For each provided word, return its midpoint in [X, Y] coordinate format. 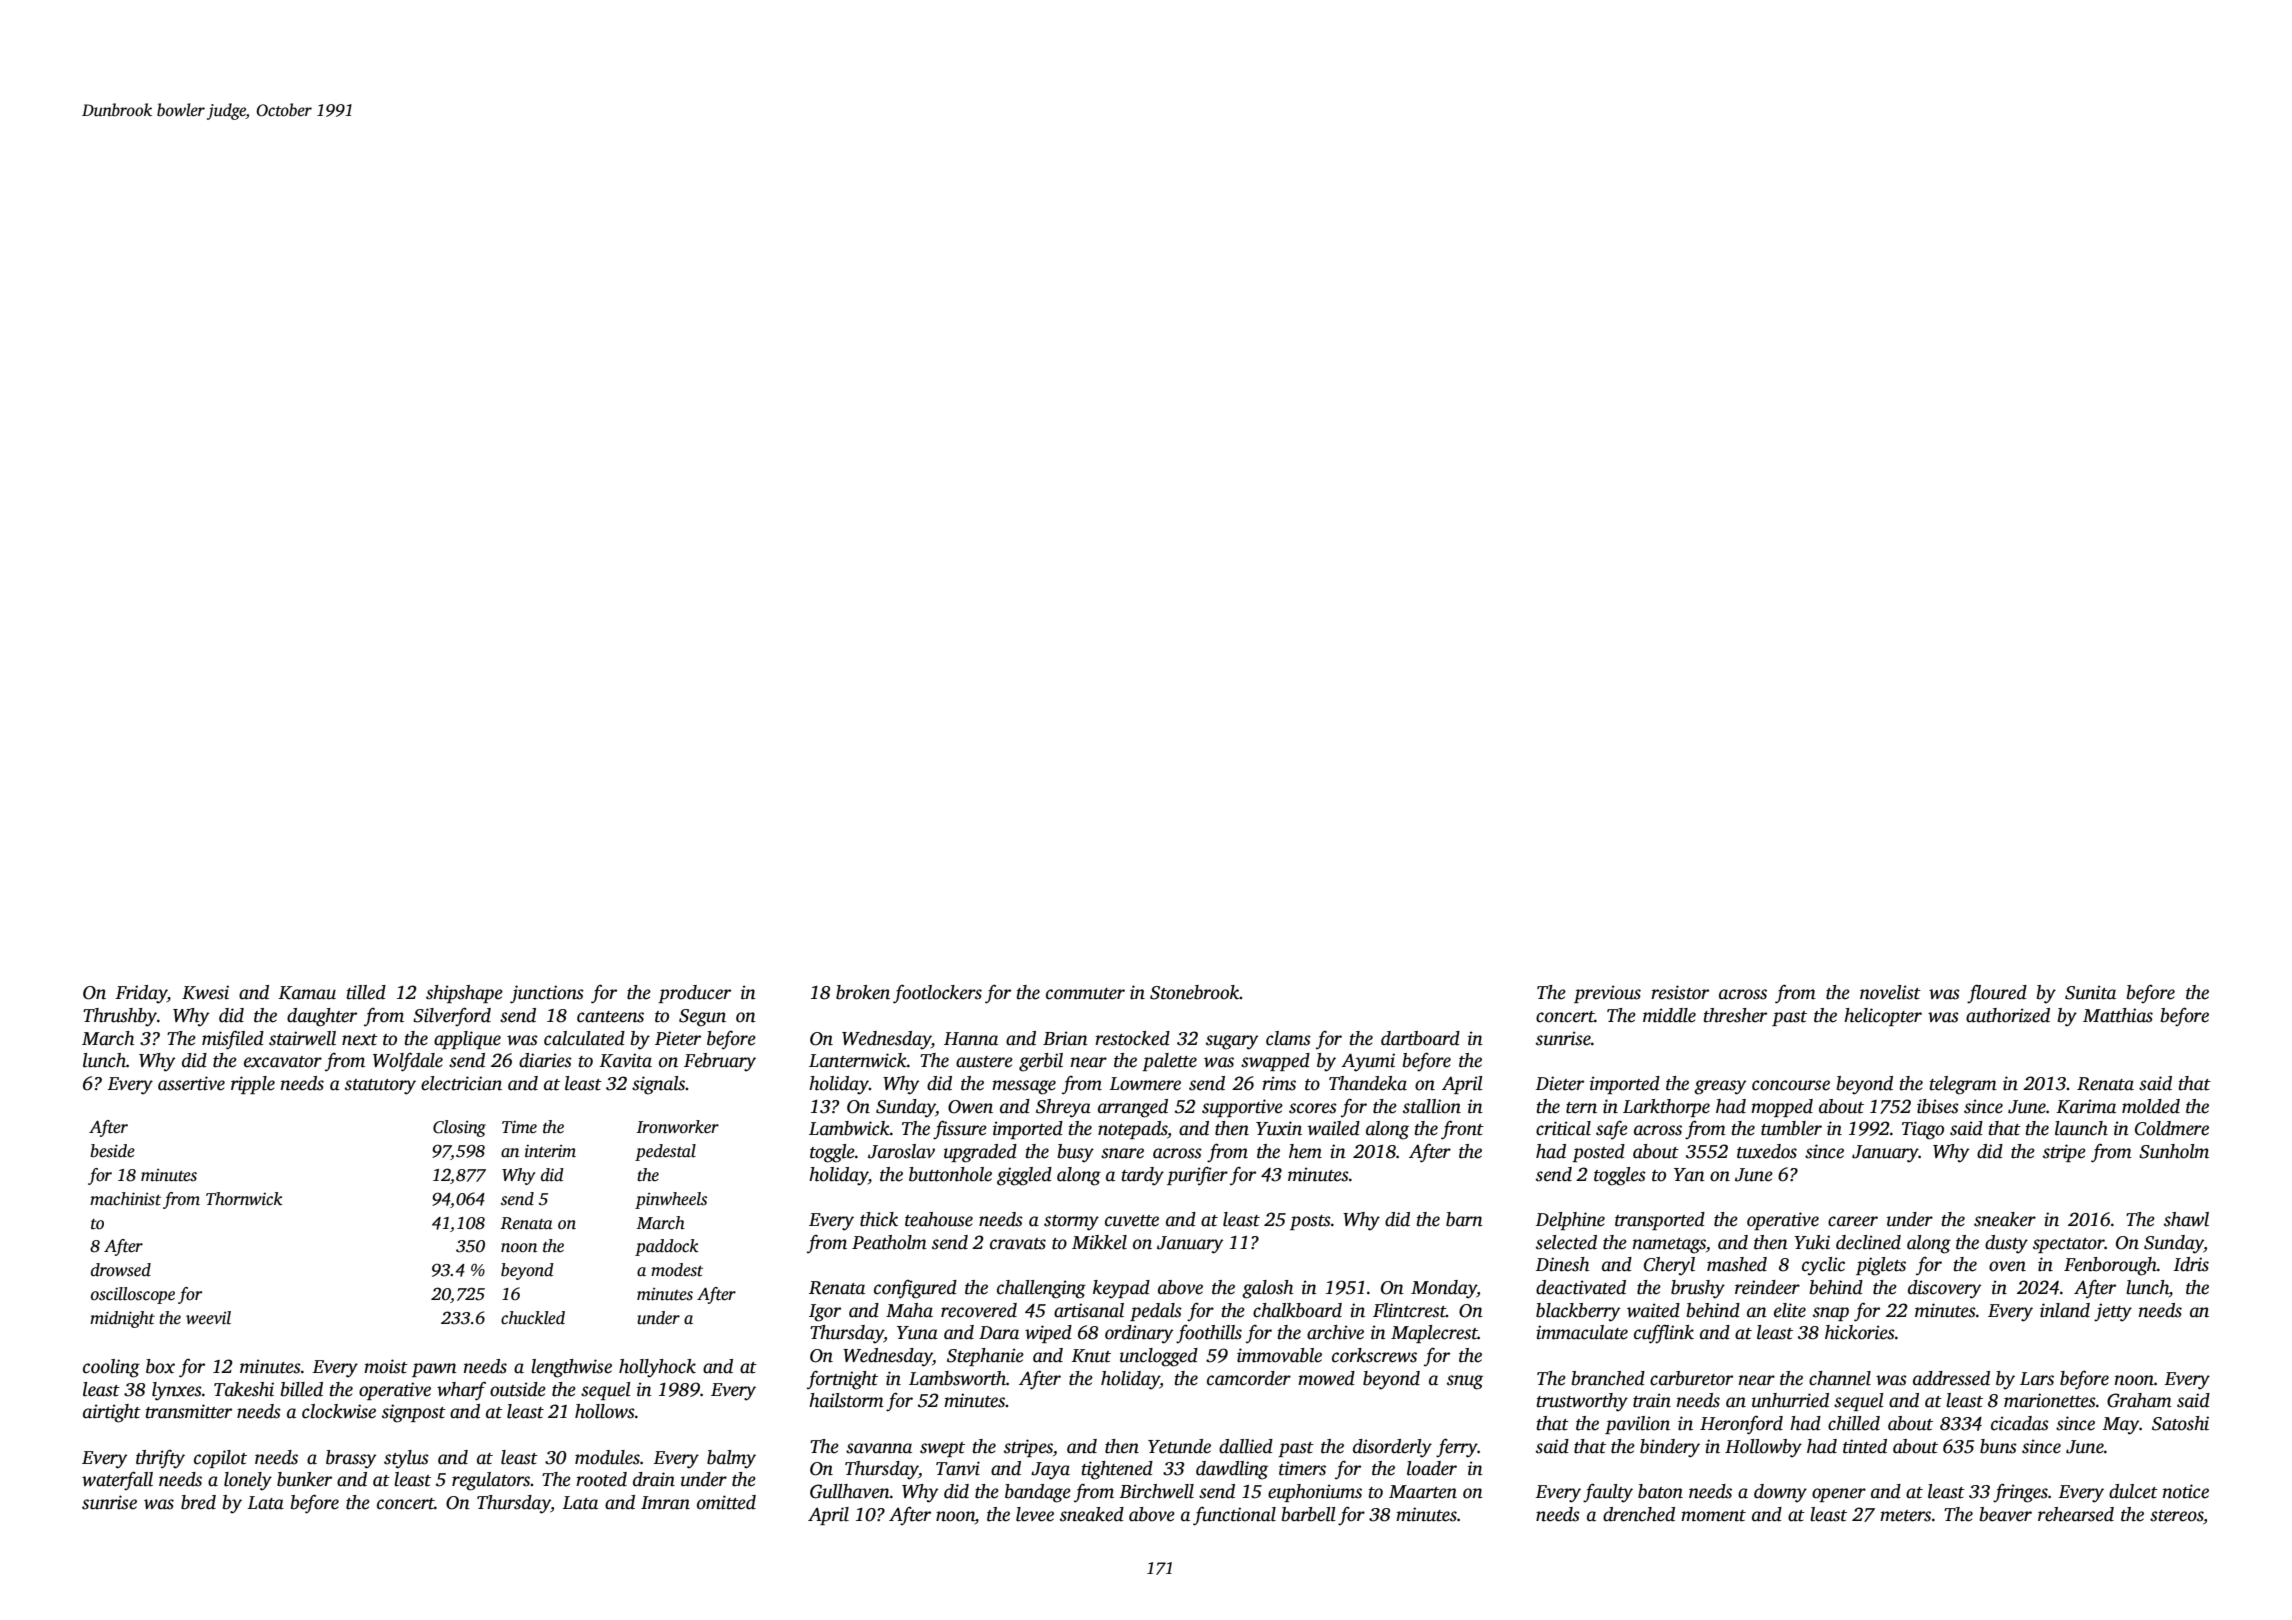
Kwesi [205, 992]
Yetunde [1179, 1446]
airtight [112, 1413]
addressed [1951, 1378]
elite [1790, 1310]
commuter [1085, 994]
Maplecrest [1434, 1334]
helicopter [1883, 1017]
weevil [208, 1318]
